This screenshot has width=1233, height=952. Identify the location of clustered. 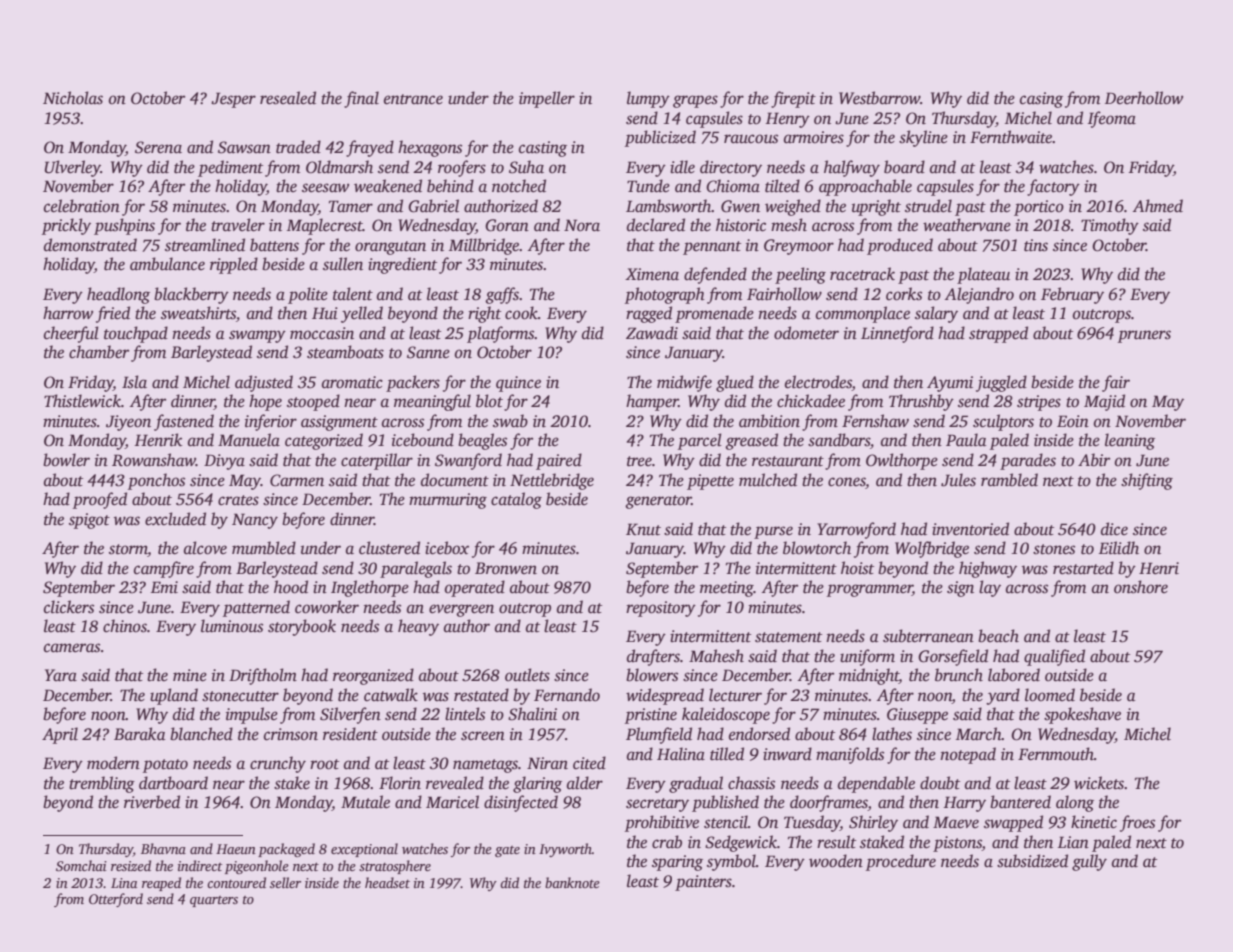
(389, 548).
